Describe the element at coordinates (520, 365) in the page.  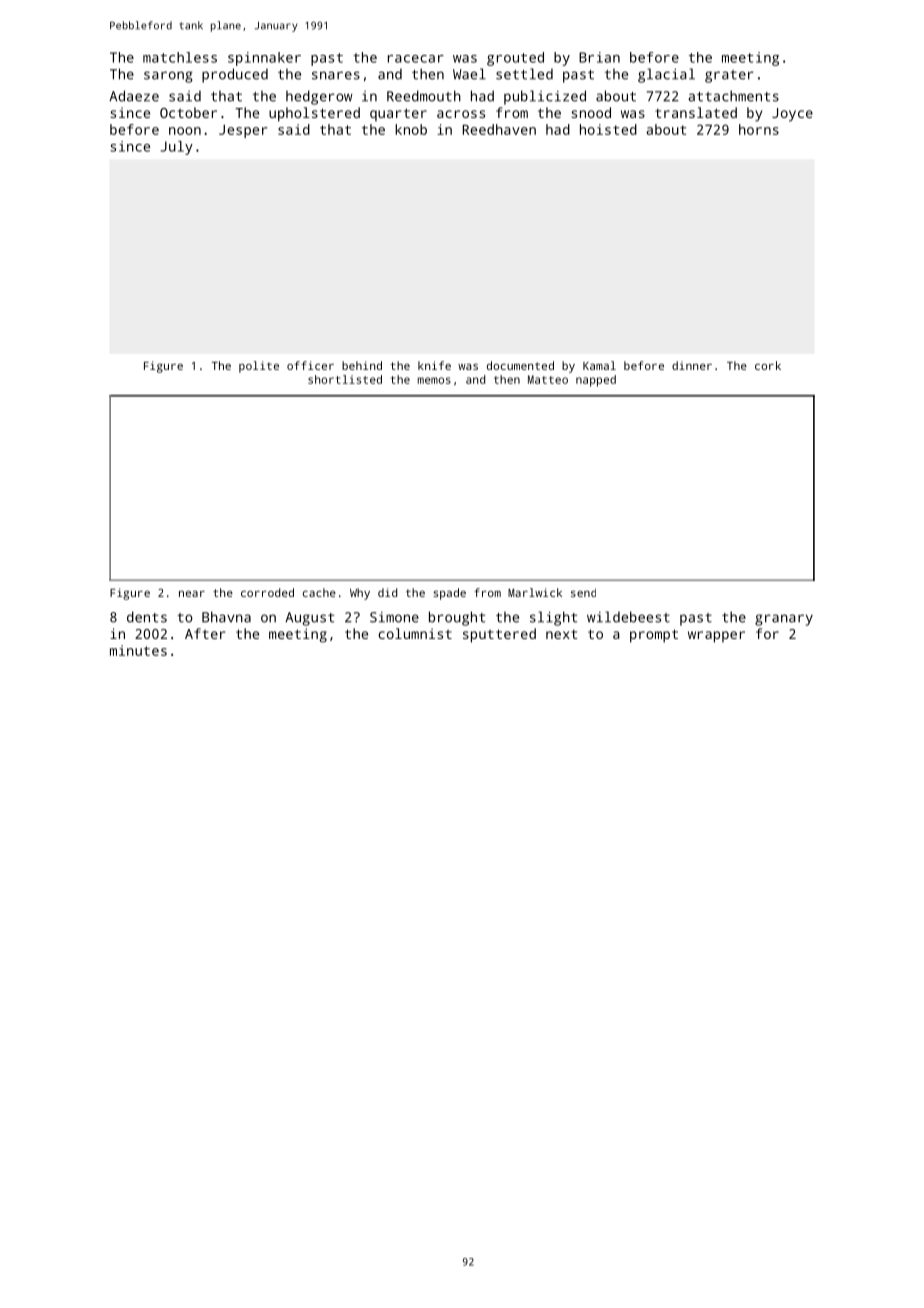
I see `documented` at that location.
